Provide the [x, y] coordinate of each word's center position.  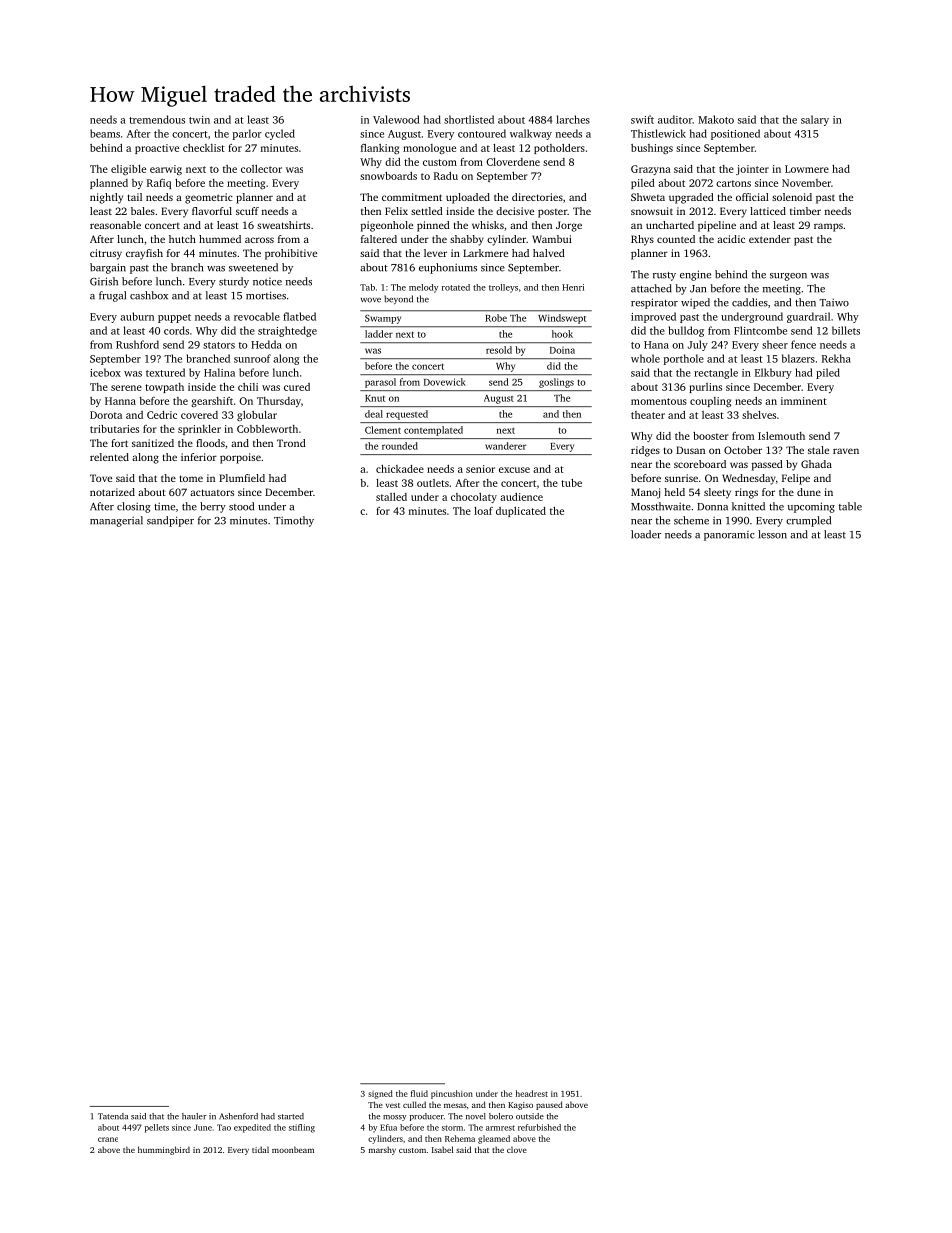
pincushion [452, 1094]
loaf [483, 511]
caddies [750, 302]
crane [108, 1139]
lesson [772, 534]
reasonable [115, 225]
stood [241, 506]
